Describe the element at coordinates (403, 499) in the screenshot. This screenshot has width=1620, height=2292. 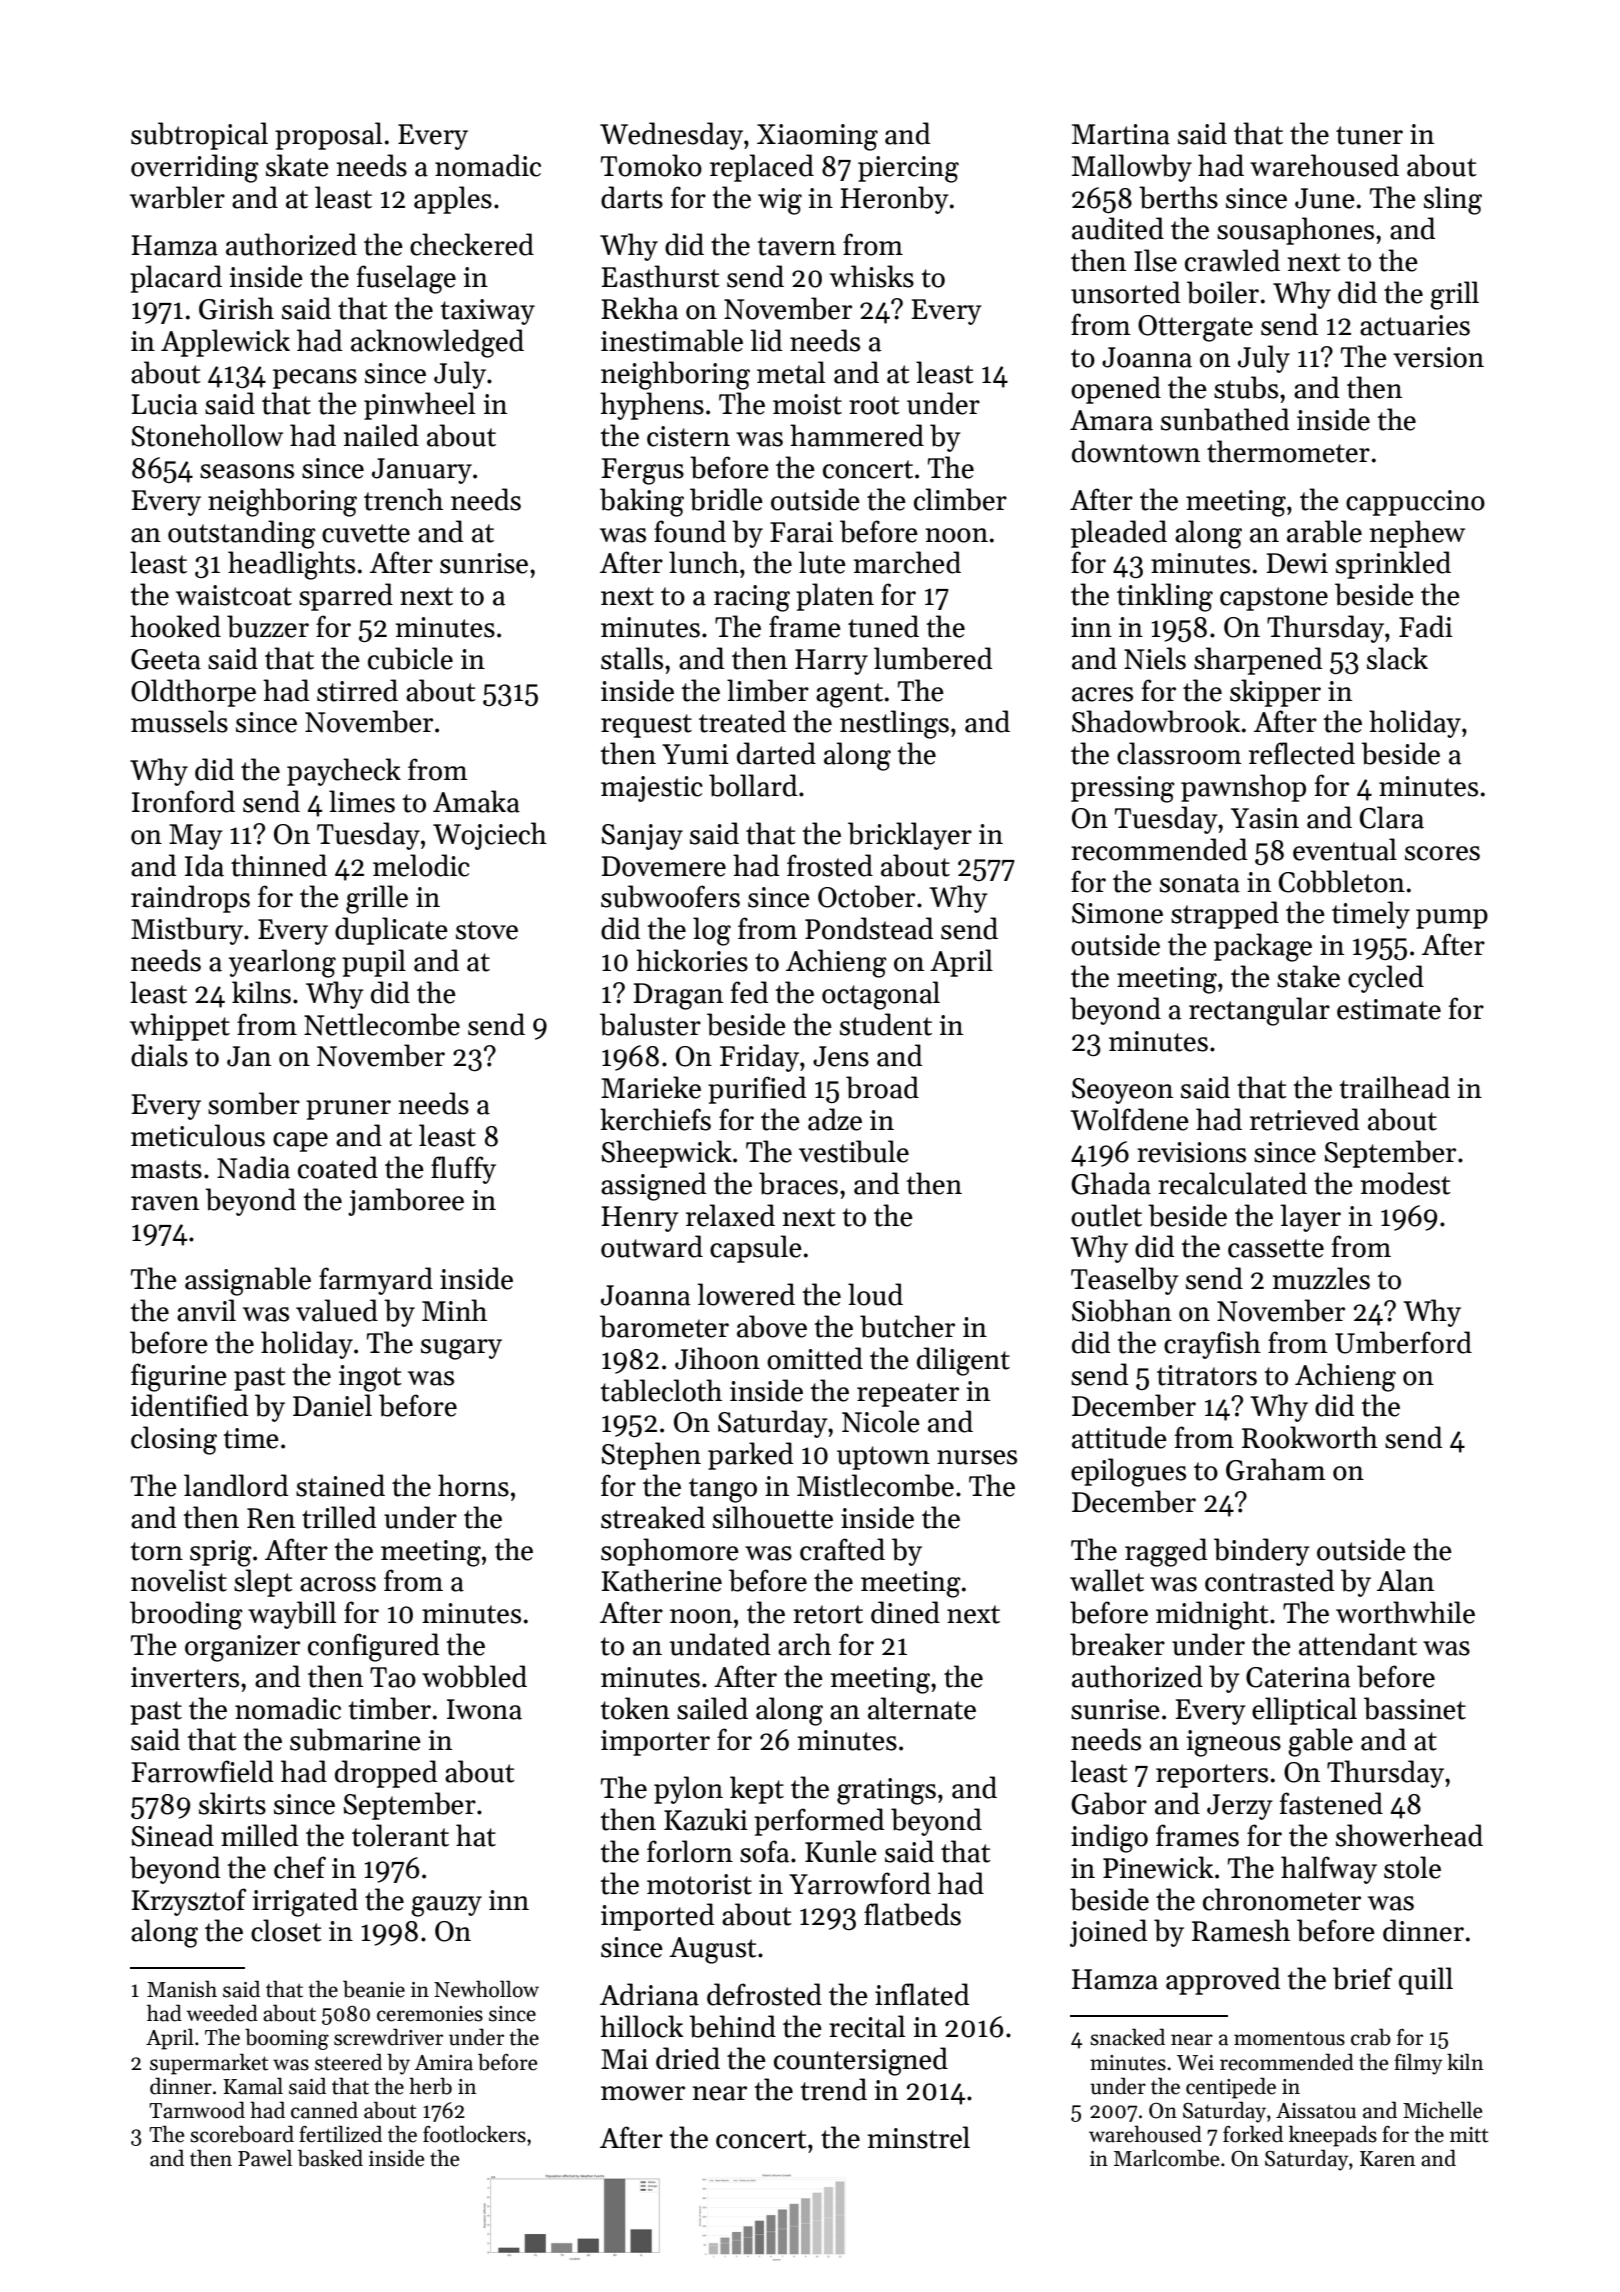
I see `trench` at that location.
